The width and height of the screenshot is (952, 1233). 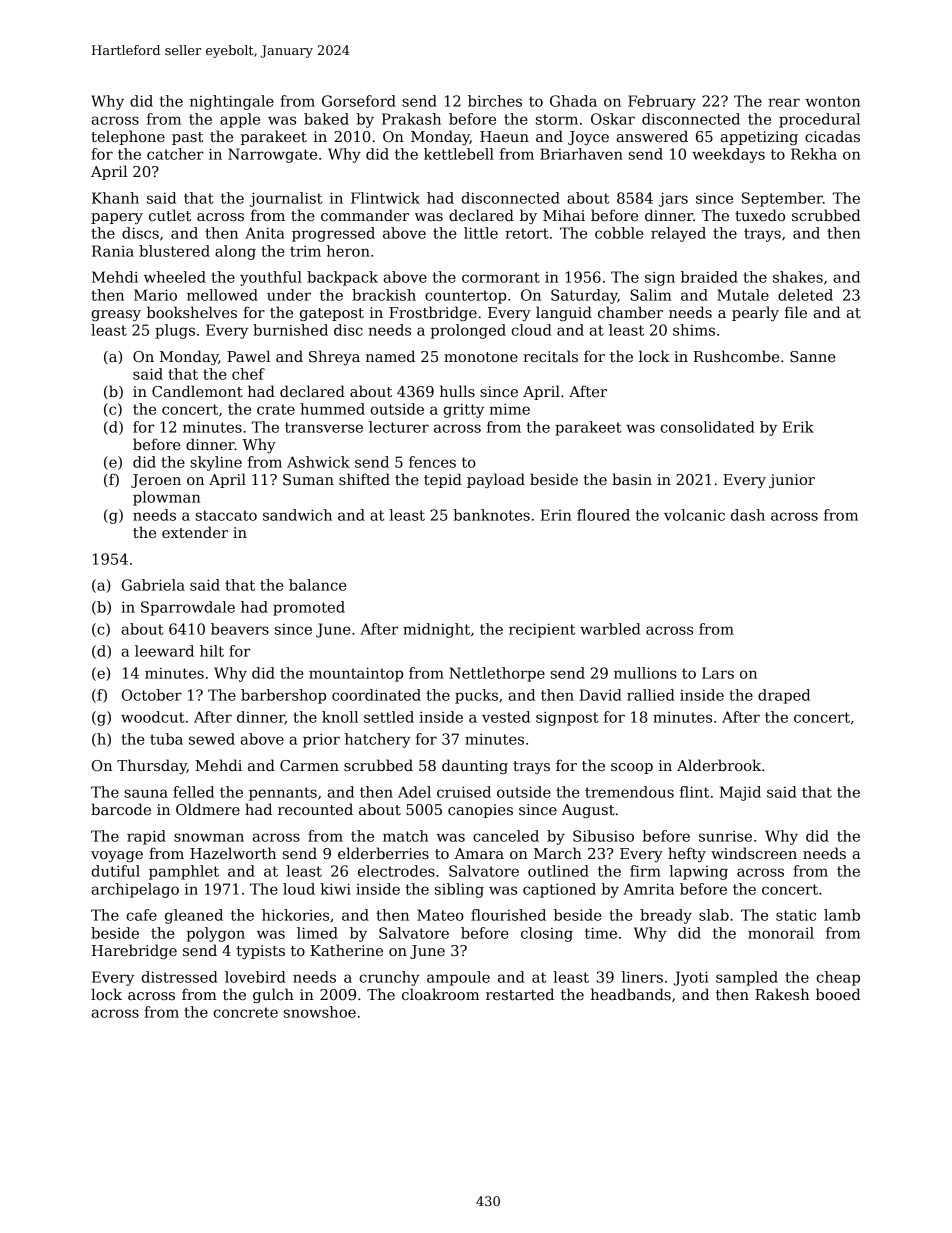 I want to click on warbled, so click(x=610, y=629).
